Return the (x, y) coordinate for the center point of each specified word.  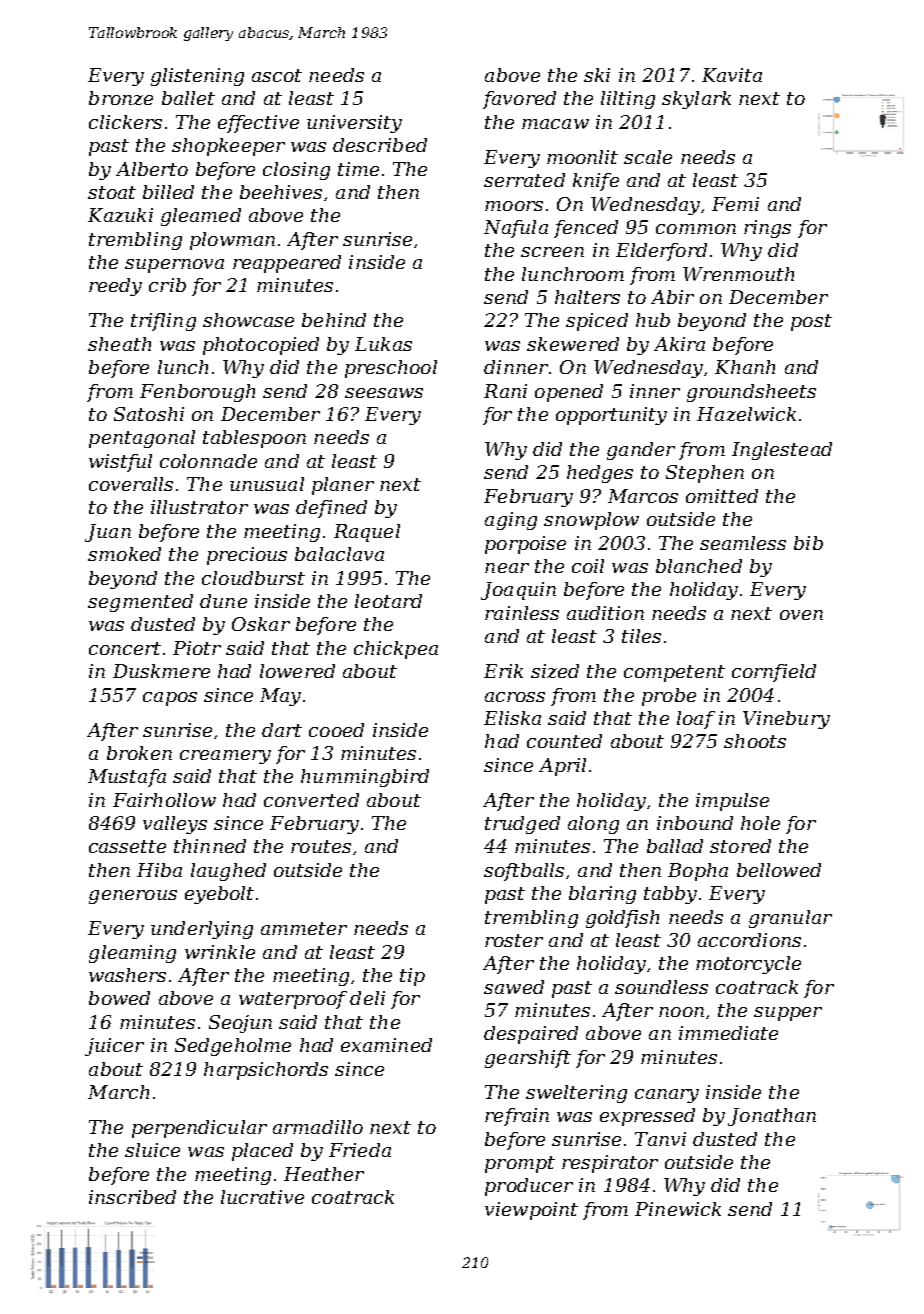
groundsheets (751, 393)
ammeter (304, 928)
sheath (119, 344)
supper (788, 1014)
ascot (277, 75)
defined (331, 509)
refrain (517, 1117)
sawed (514, 987)
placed (262, 1152)
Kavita (732, 75)
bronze (121, 98)
